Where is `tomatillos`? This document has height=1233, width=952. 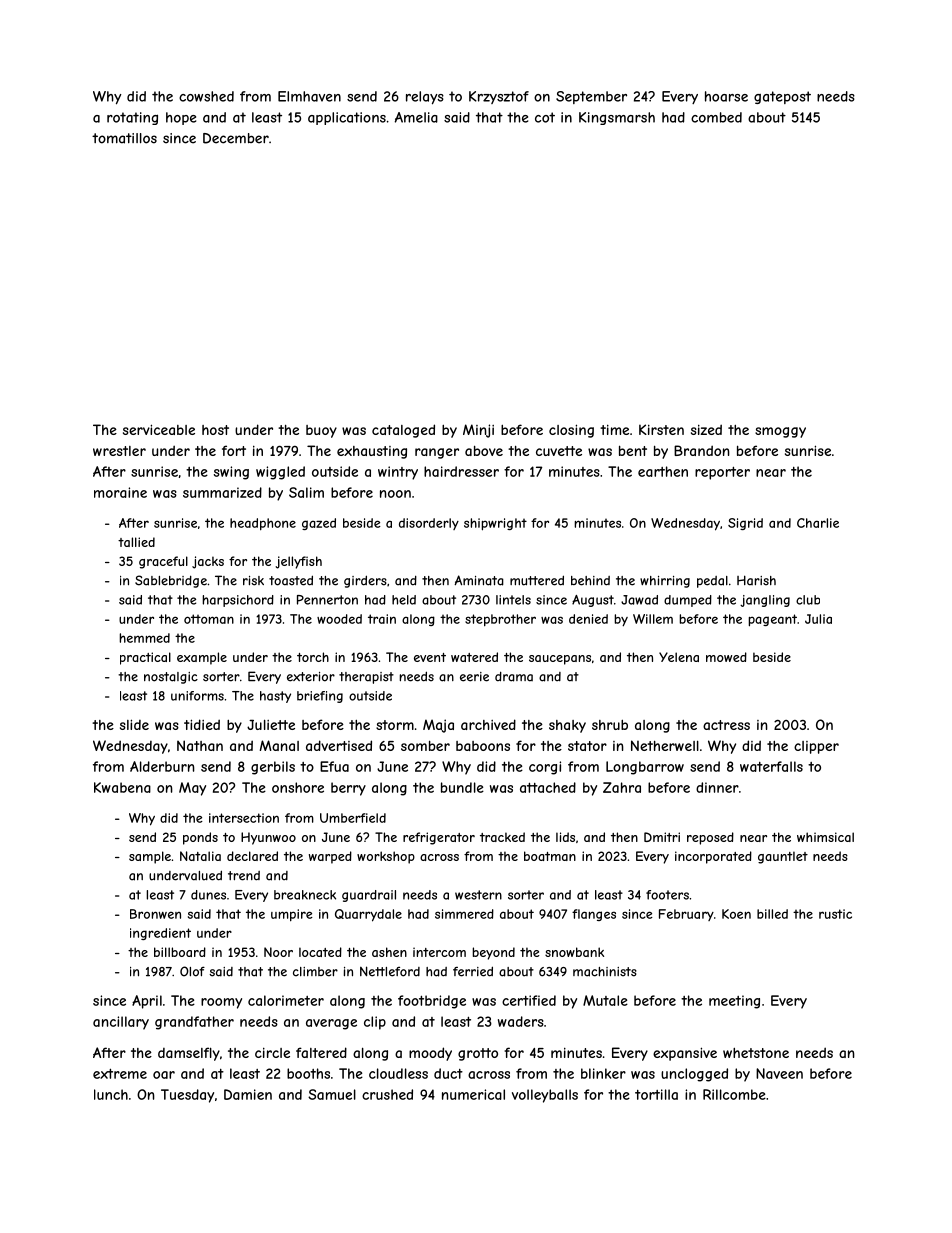 tomatillos is located at coordinates (124, 138).
